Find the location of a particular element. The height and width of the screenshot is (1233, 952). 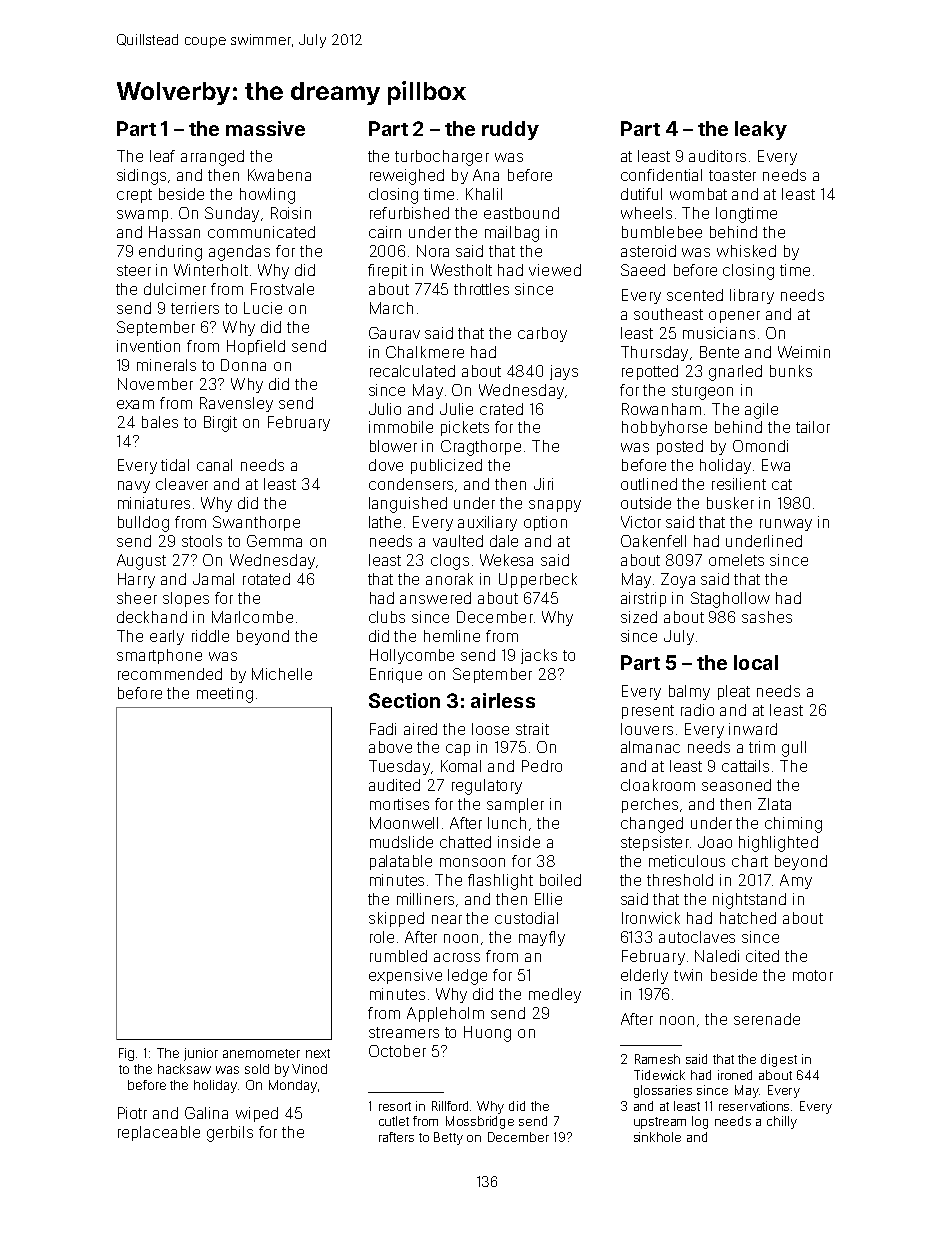

navy is located at coordinates (134, 487).
